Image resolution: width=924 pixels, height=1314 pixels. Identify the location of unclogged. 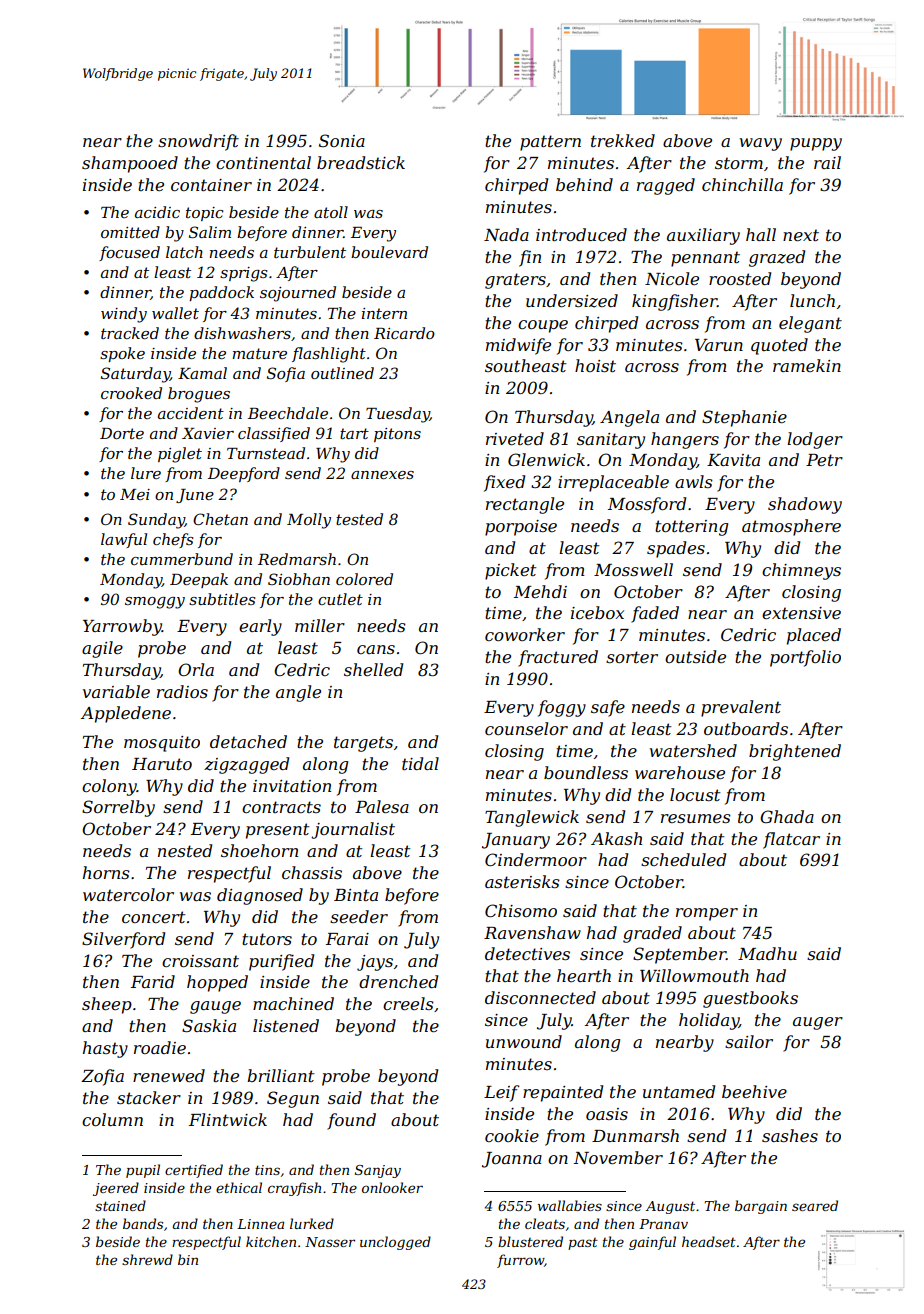
(395, 1243).
